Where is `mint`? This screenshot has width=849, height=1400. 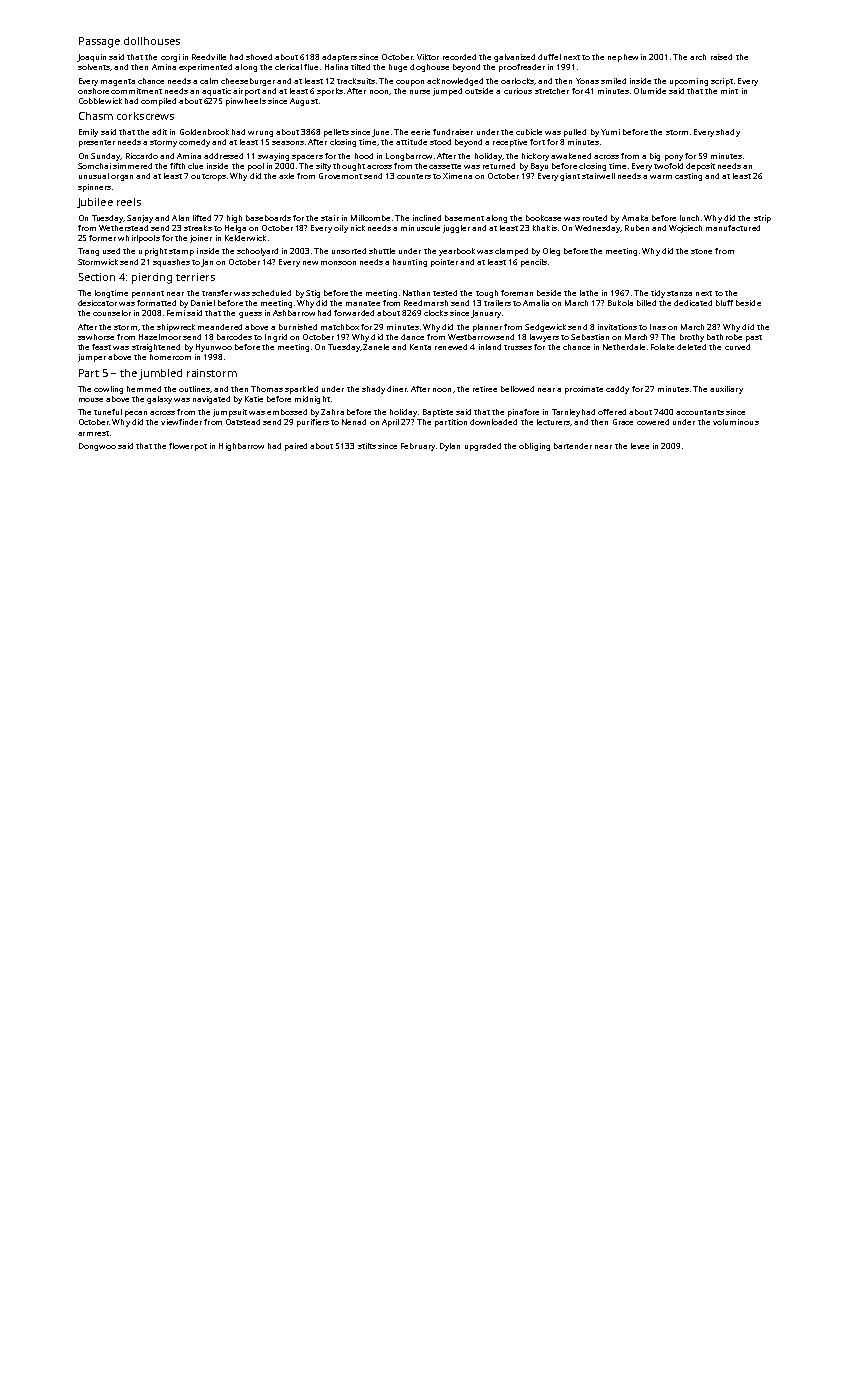 mint is located at coordinates (729, 91).
